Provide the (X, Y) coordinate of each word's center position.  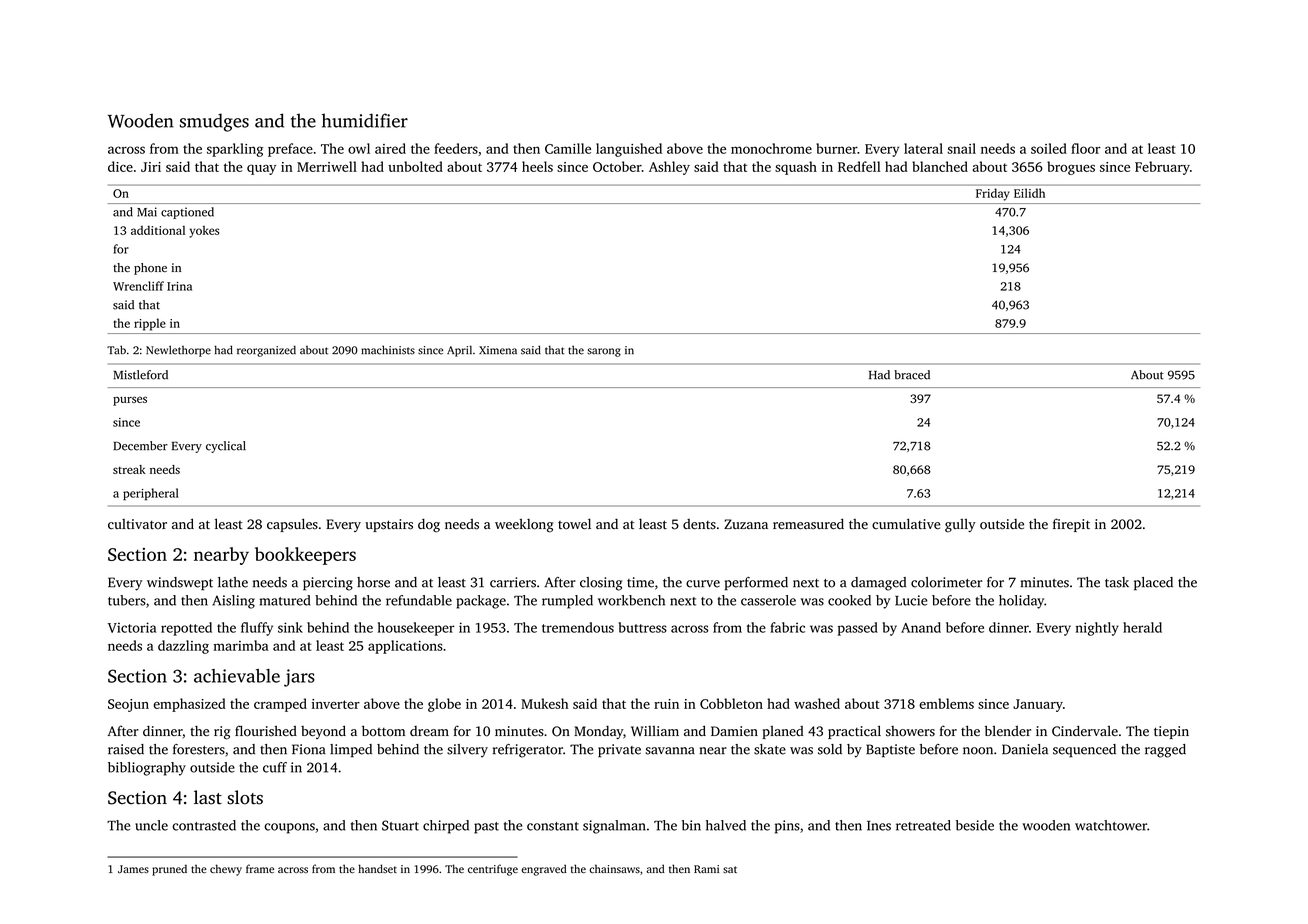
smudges (214, 122)
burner (836, 148)
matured (284, 600)
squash (796, 168)
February (1162, 168)
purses (130, 401)
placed (1153, 584)
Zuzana (746, 524)
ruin (666, 704)
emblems (946, 703)
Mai (147, 212)
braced (912, 375)
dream (429, 731)
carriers (513, 582)
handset (377, 868)
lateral (923, 148)
